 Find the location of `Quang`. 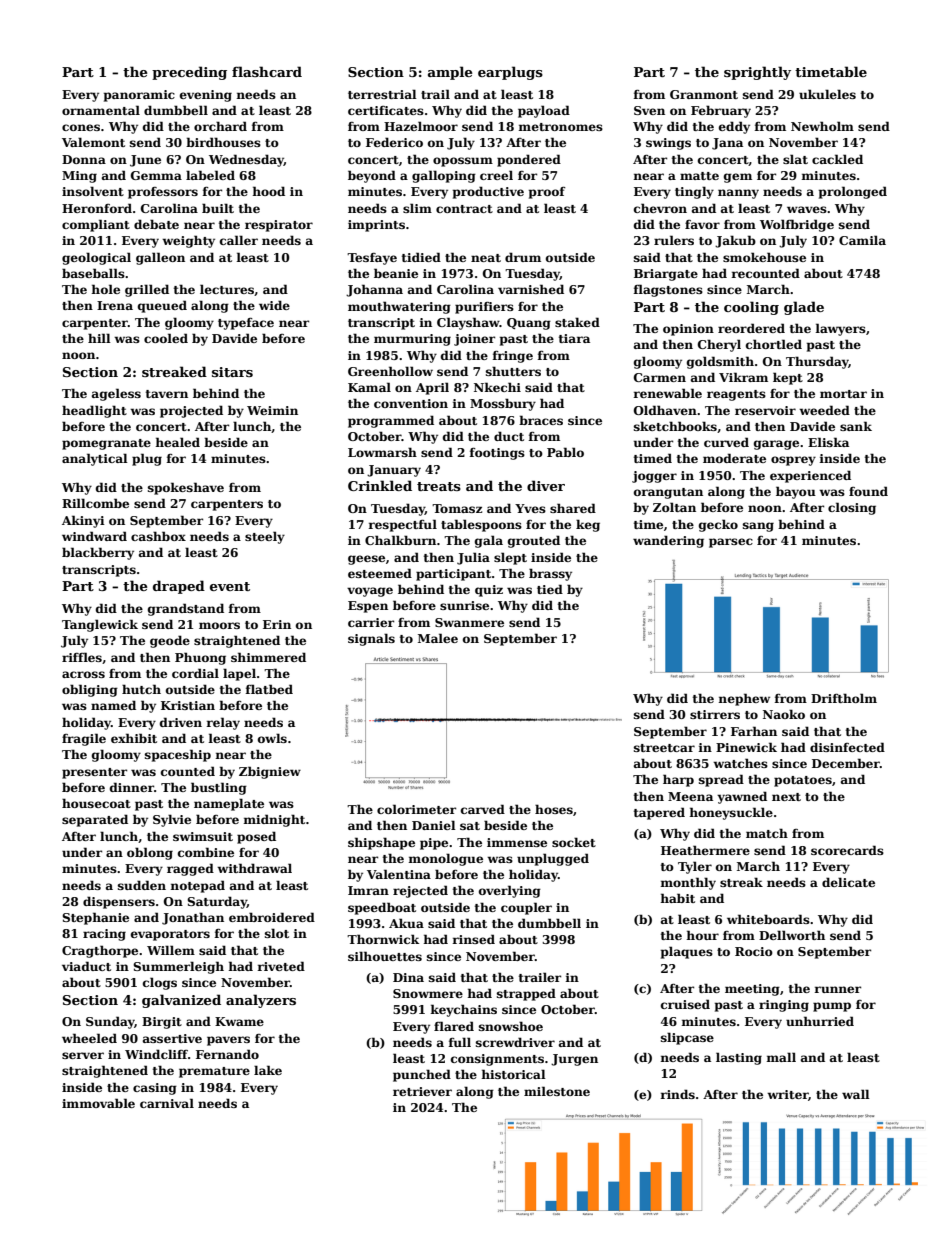

Quang is located at coordinates (529, 324).
